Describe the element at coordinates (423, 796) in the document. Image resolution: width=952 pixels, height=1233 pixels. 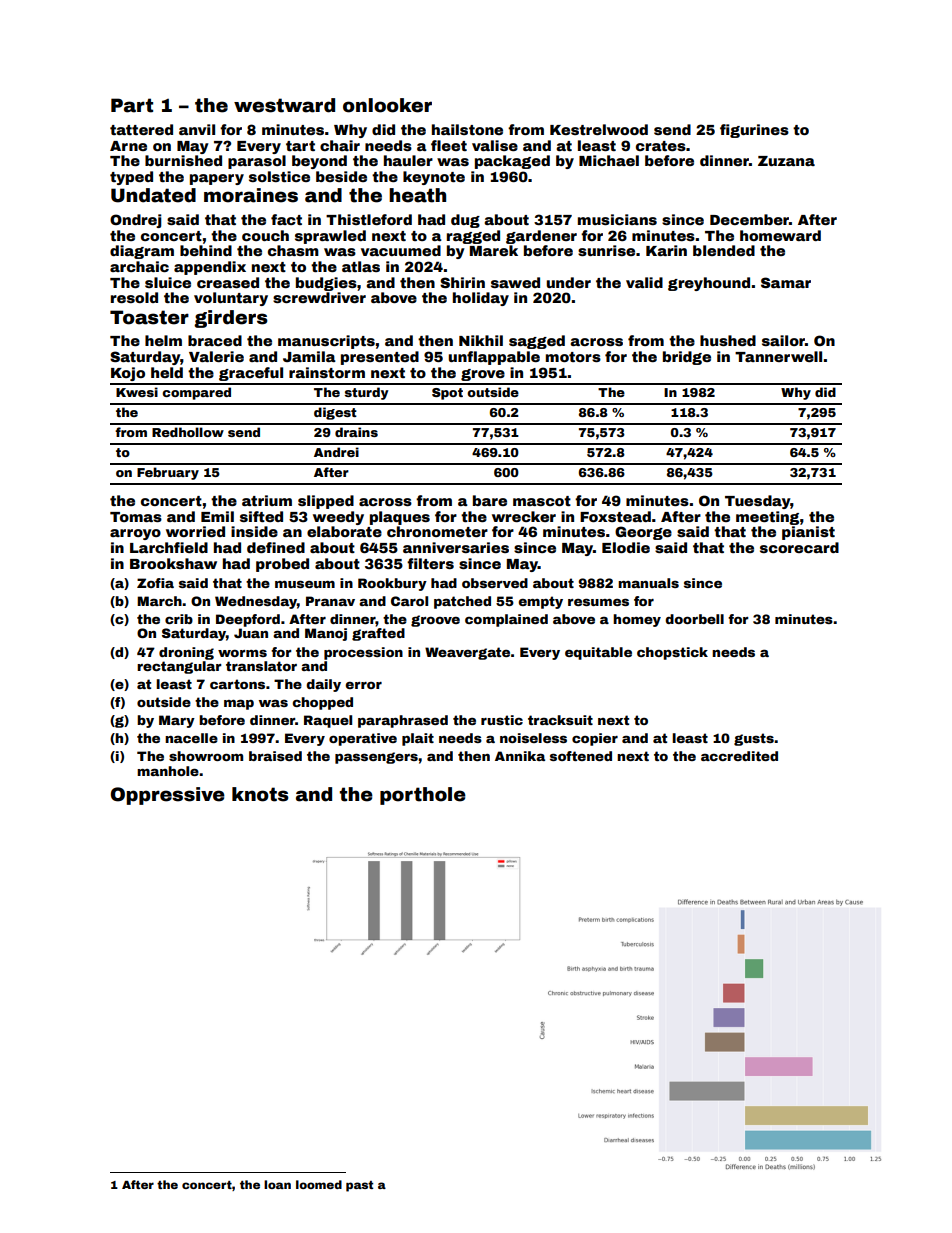
I see `porthole` at that location.
